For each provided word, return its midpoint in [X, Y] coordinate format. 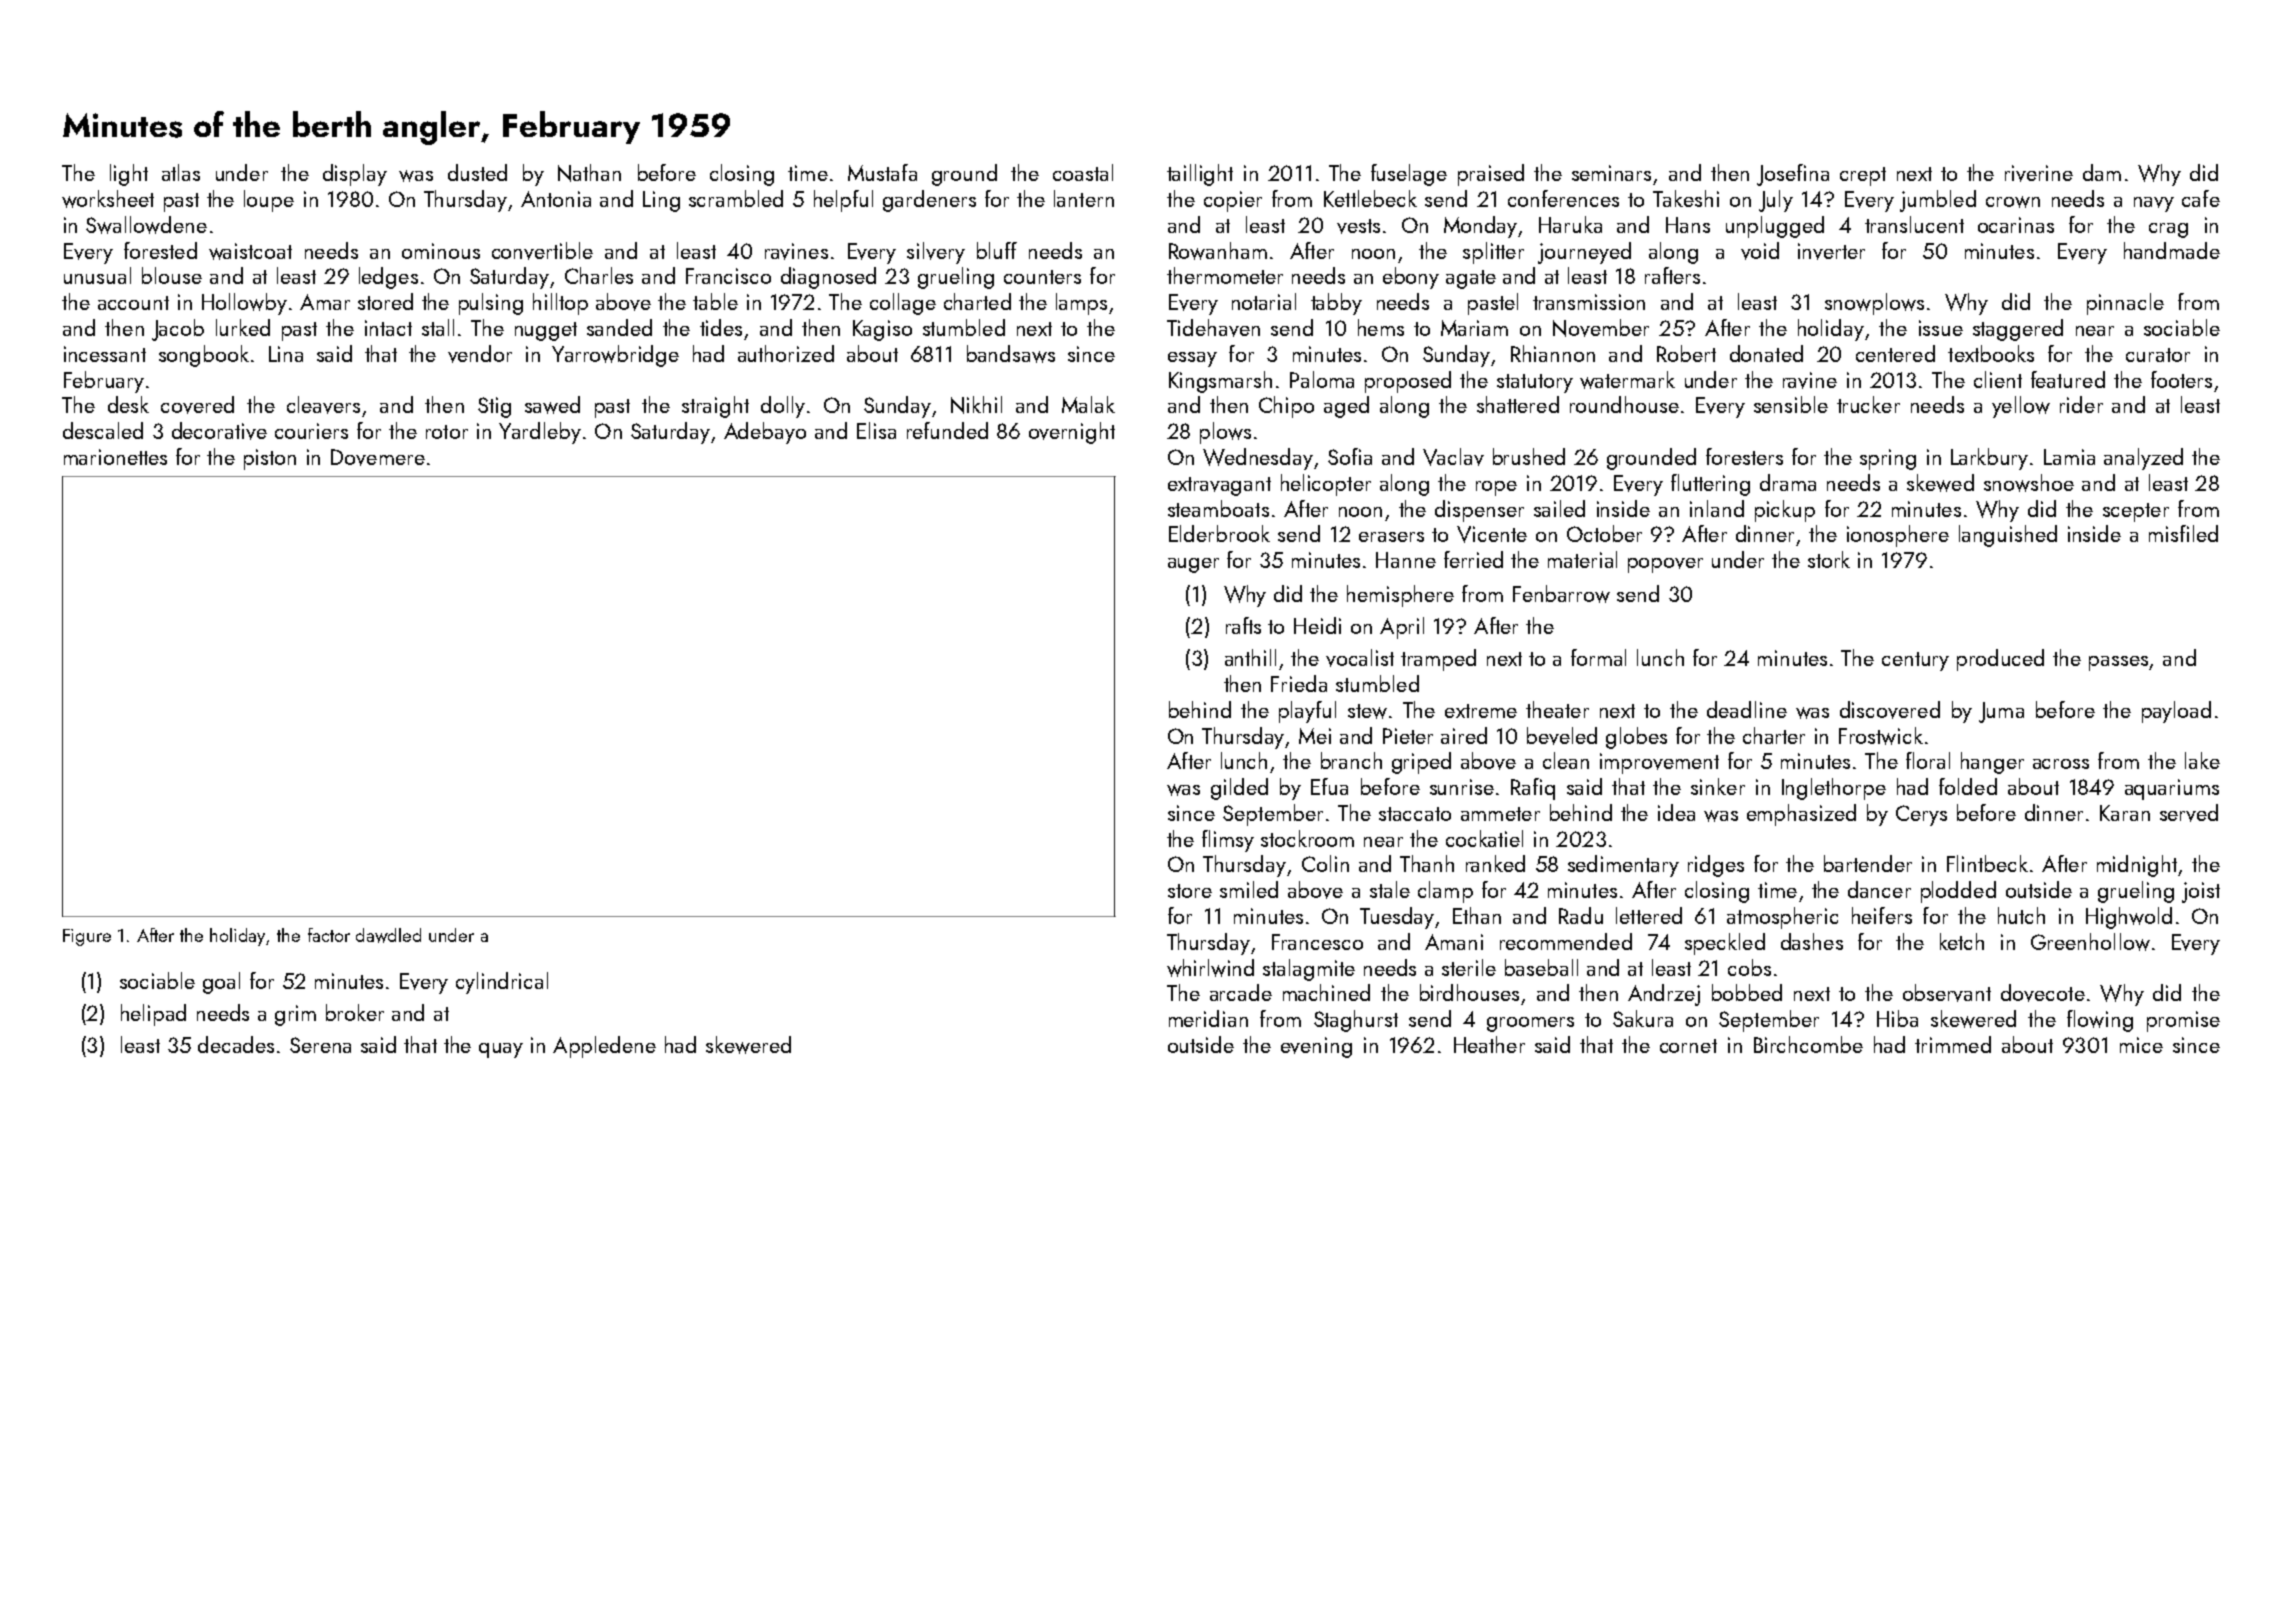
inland [1717, 508]
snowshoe [2029, 483]
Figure [87, 937]
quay [501, 1050]
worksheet [108, 199]
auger [1193, 565]
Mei [1315, 736]
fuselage [1409, 175]
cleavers [323, 405]
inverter [1831, 251]
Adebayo [765, 433]
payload [2176, 712]
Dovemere [378, 457]
